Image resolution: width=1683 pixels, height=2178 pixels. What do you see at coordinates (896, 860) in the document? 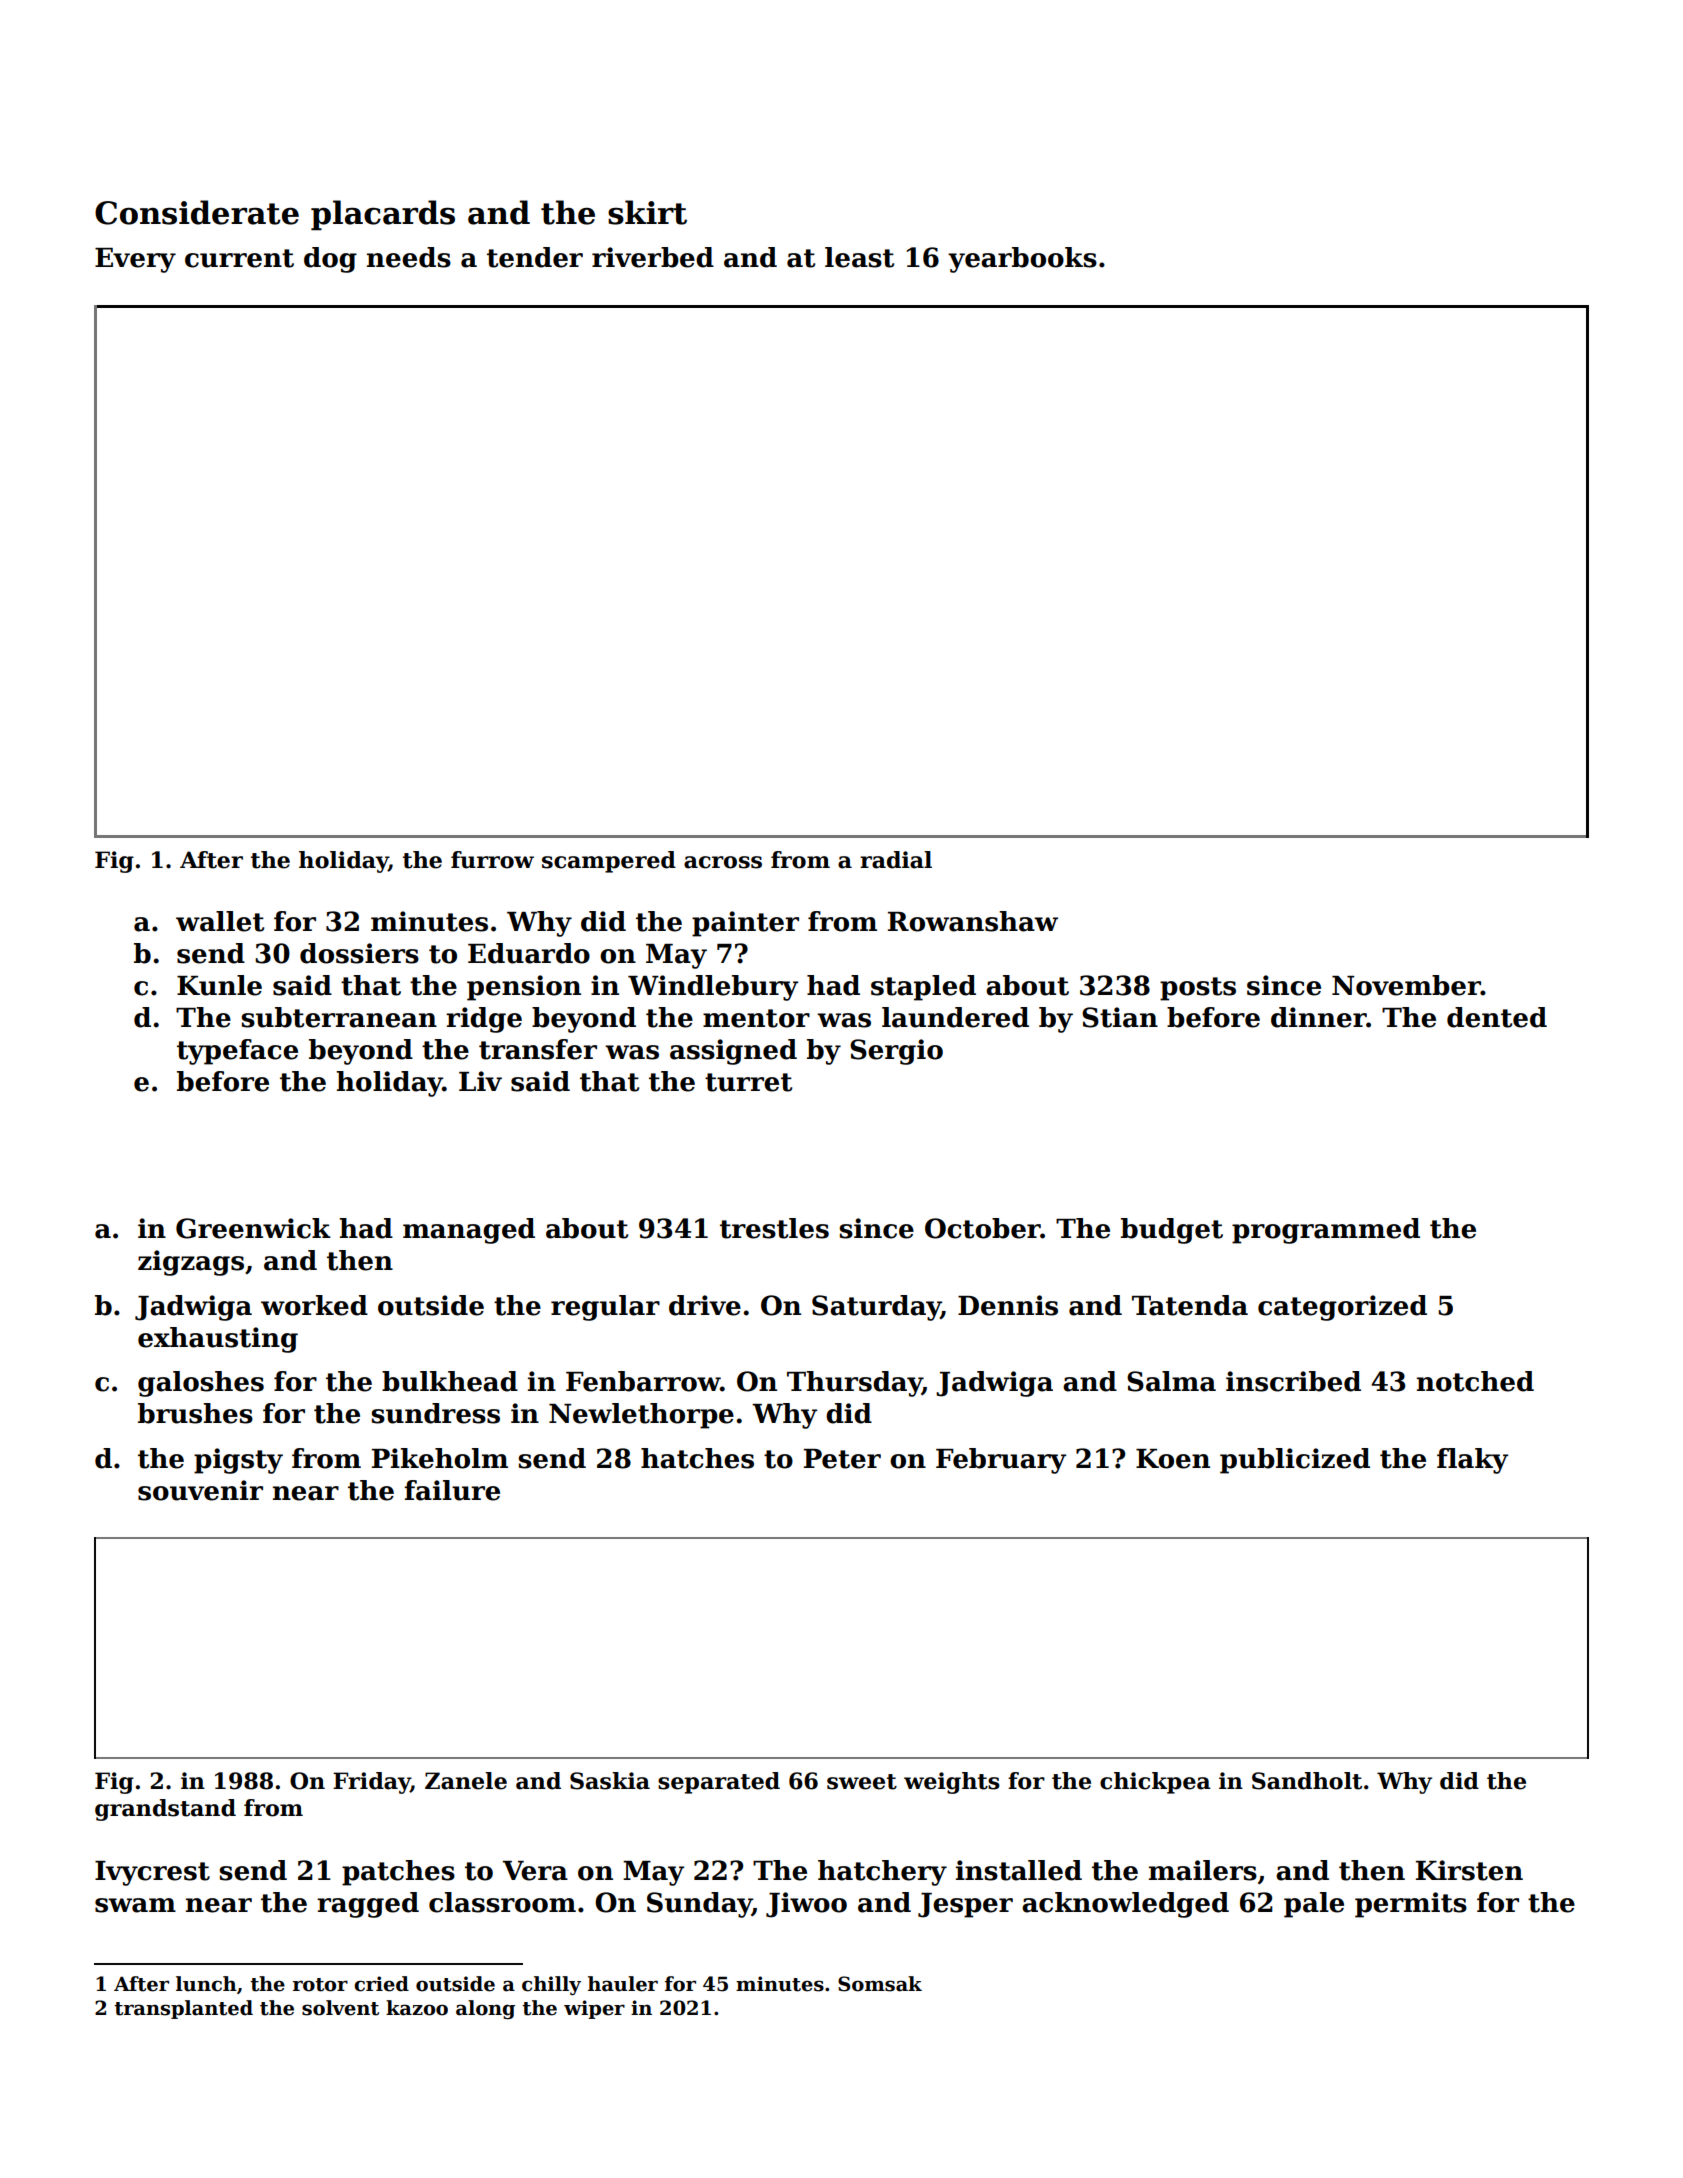
I see `radial` at bounding box center [896, 860].
